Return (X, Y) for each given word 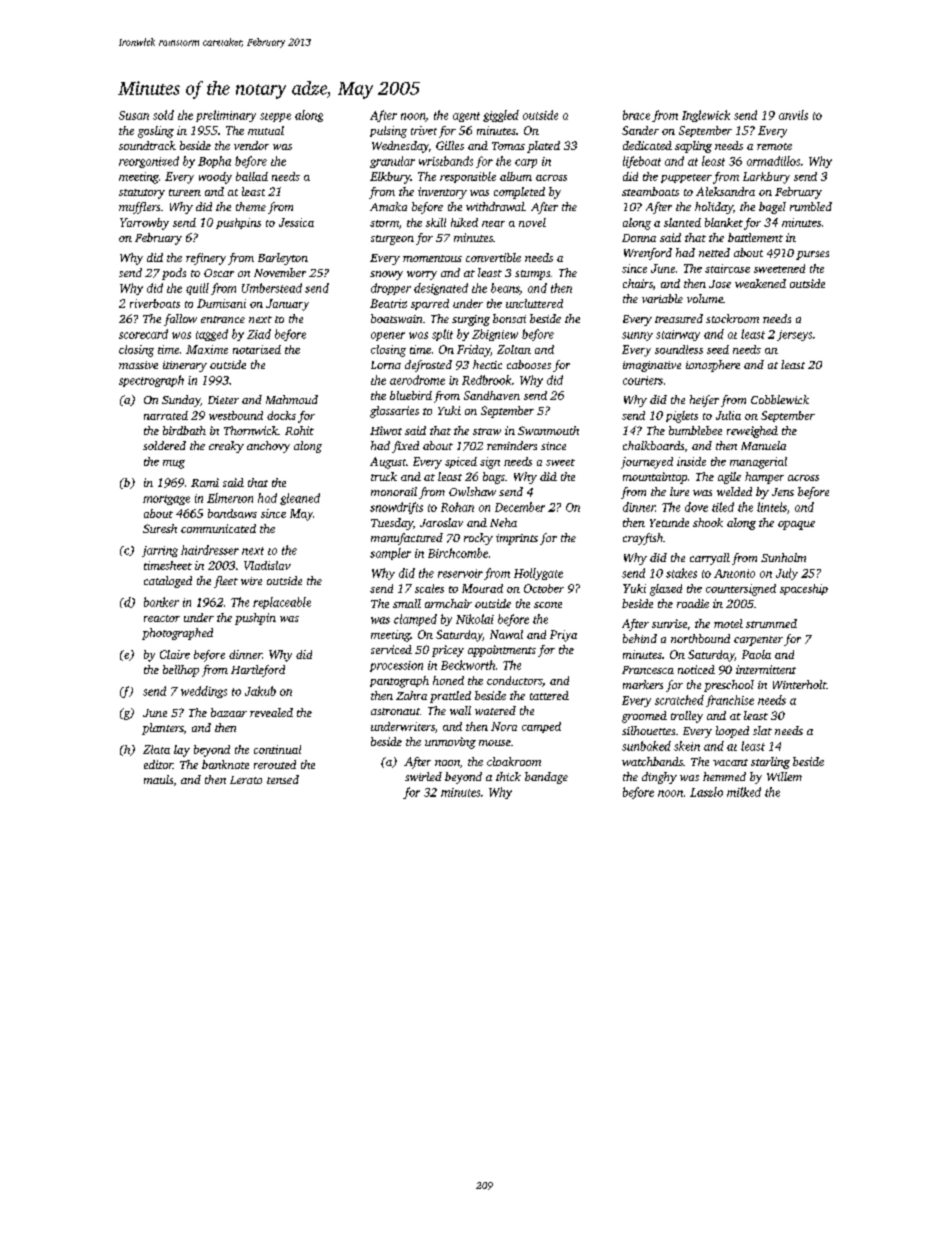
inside (691, 461)
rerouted (275, 764)
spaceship (804, 589)
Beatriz (388, 303)
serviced (391, 649)
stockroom (732, 318)
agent (466, 117)
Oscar (219, 273)
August (388, 463)
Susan (134, 115)
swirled (423, 776)
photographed (177, 634)
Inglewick (706, 116)
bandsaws (232, 513)
